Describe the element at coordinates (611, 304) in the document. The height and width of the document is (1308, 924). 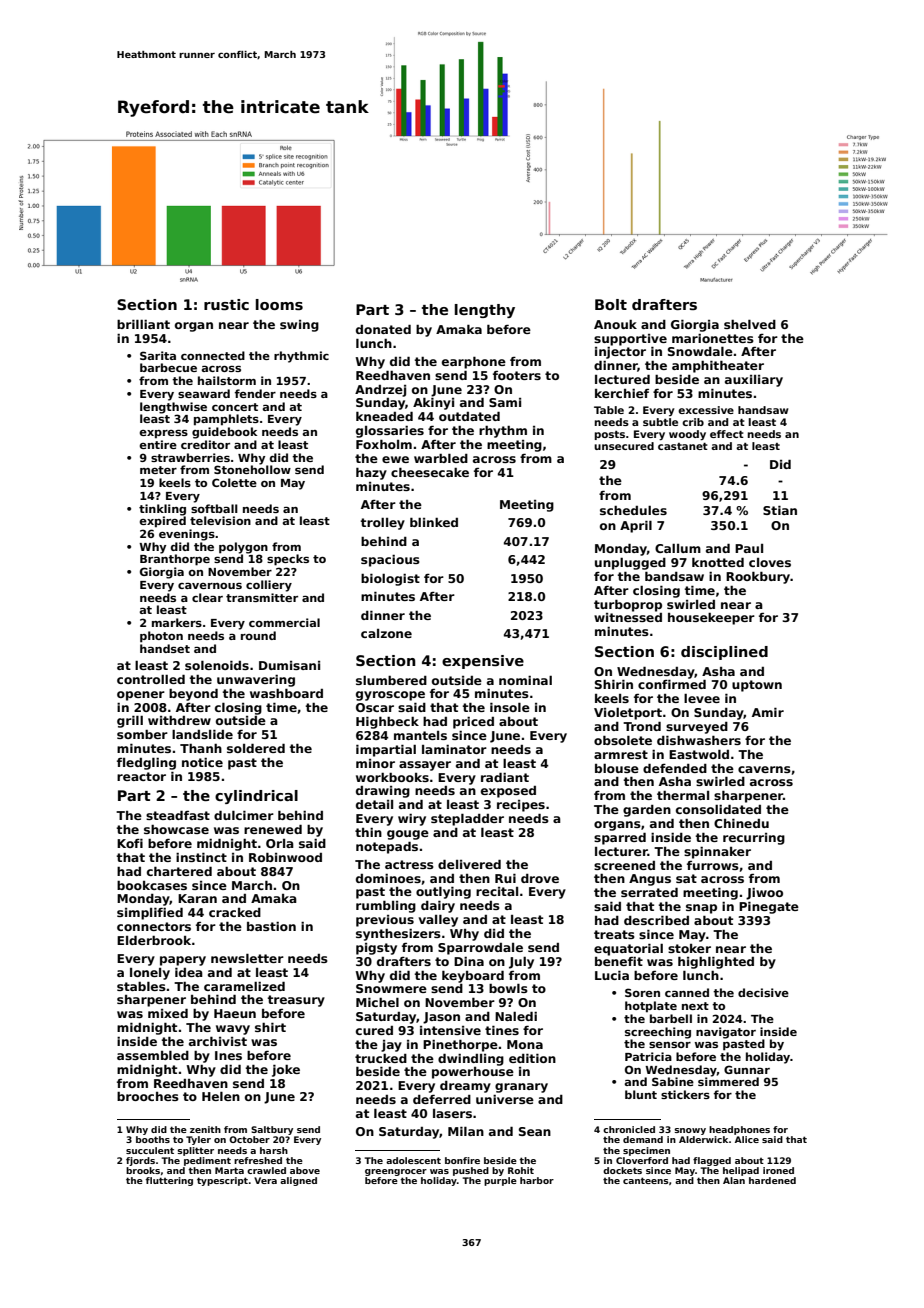
I see `Bolt` at that location.
